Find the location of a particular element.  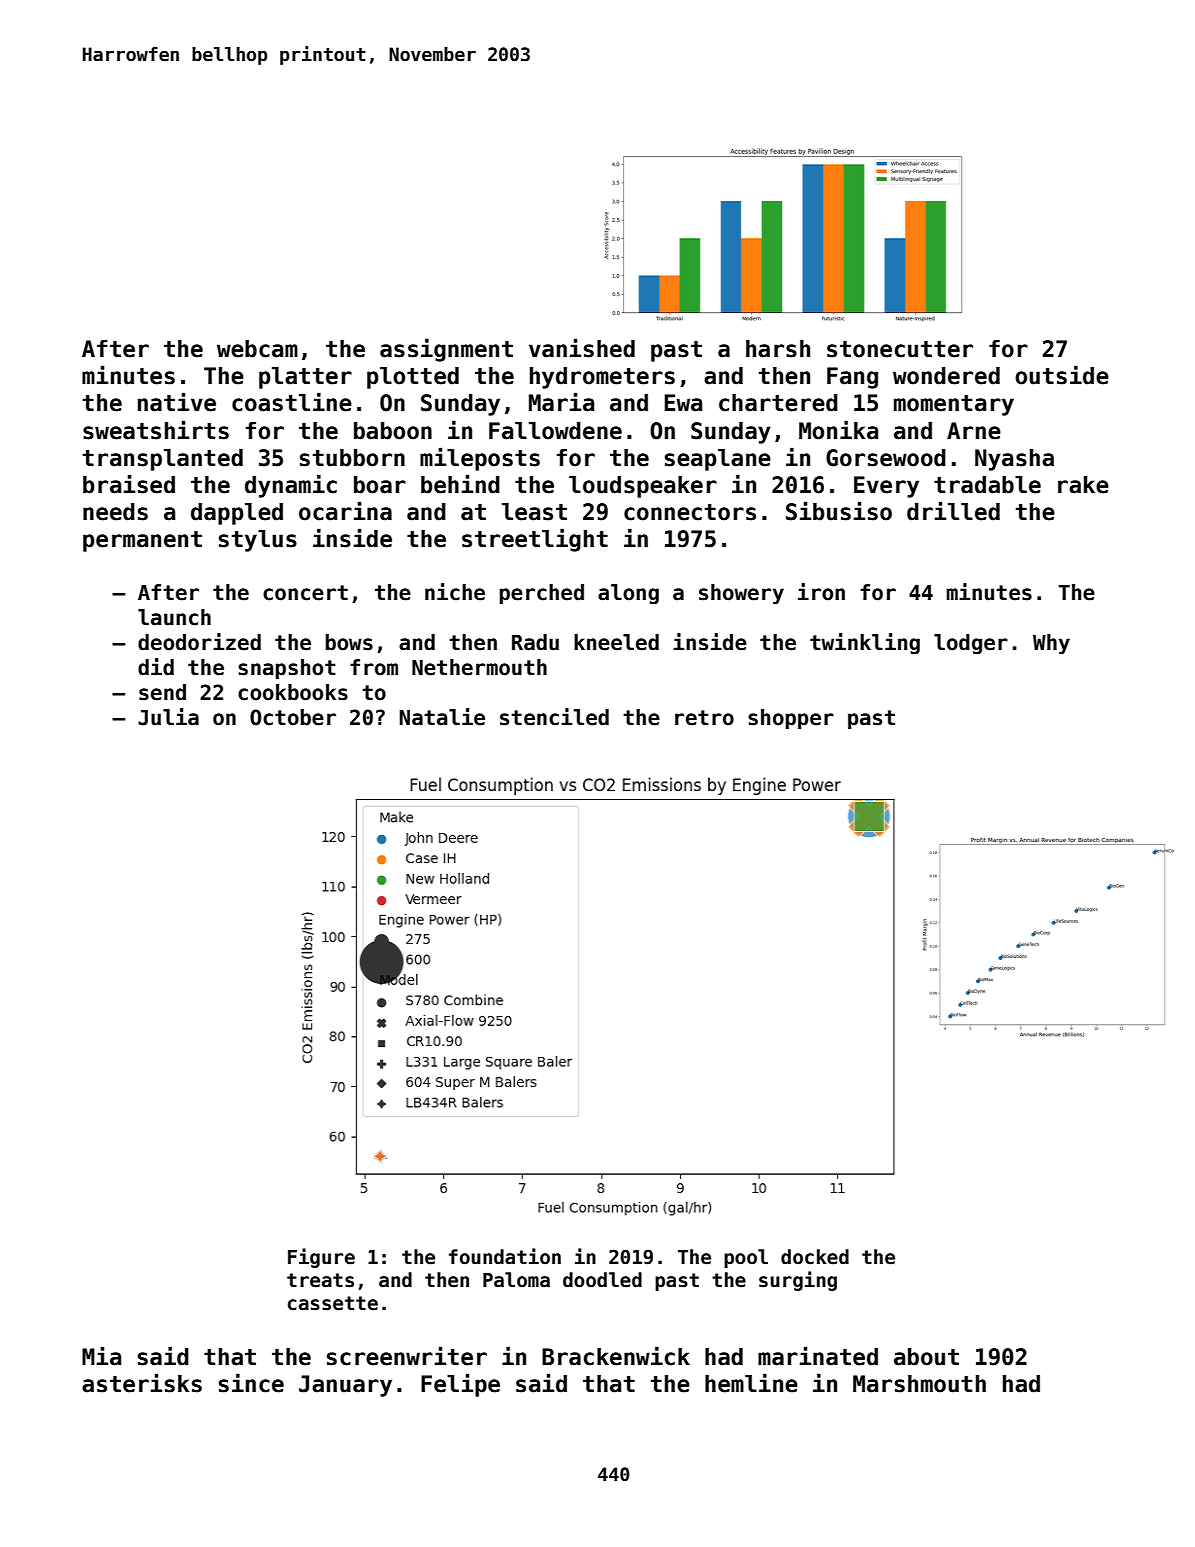

treats is located at coordinates (320, 1280).
